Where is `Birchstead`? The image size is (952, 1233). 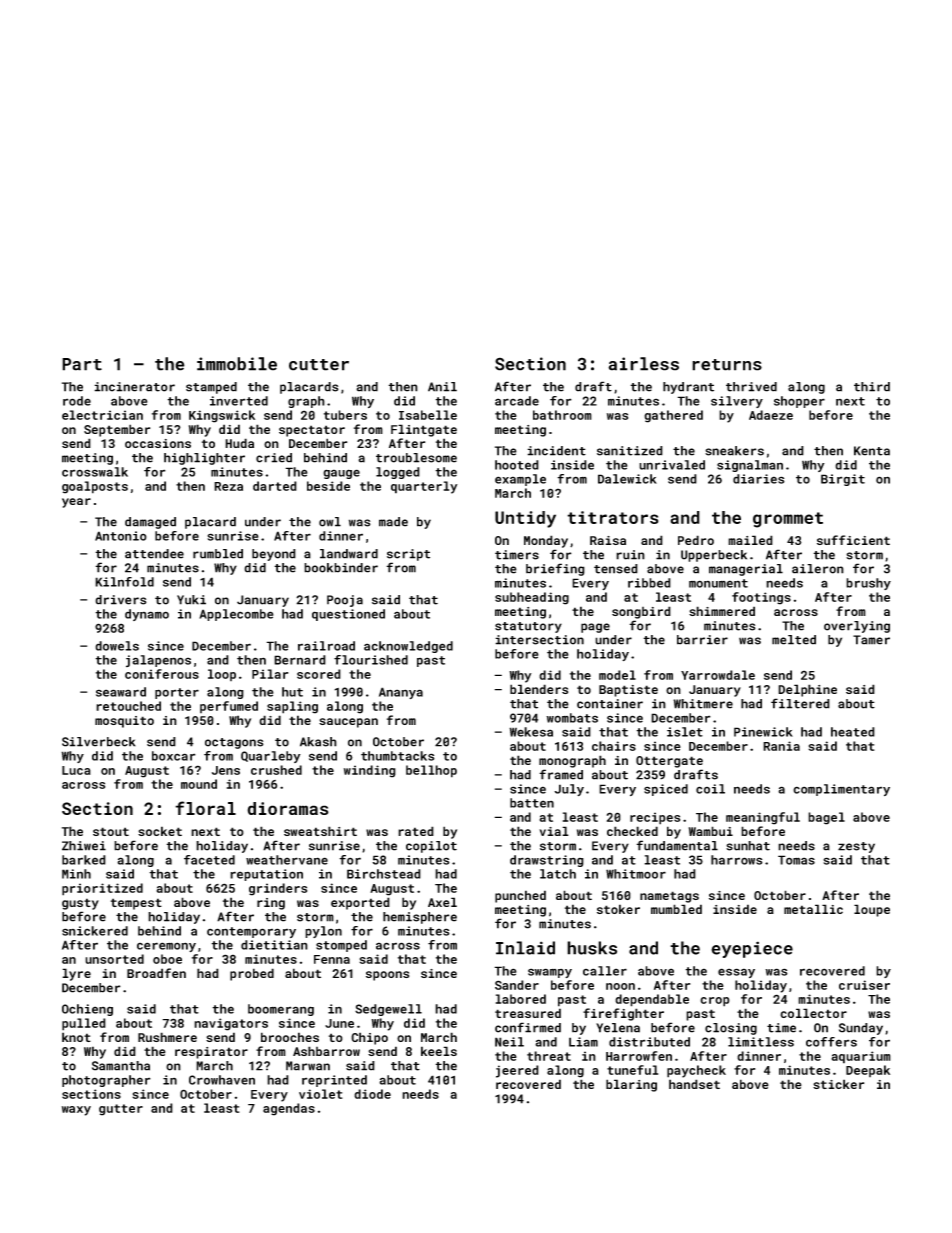
Birchstead is located at coordinates (384, 874).
